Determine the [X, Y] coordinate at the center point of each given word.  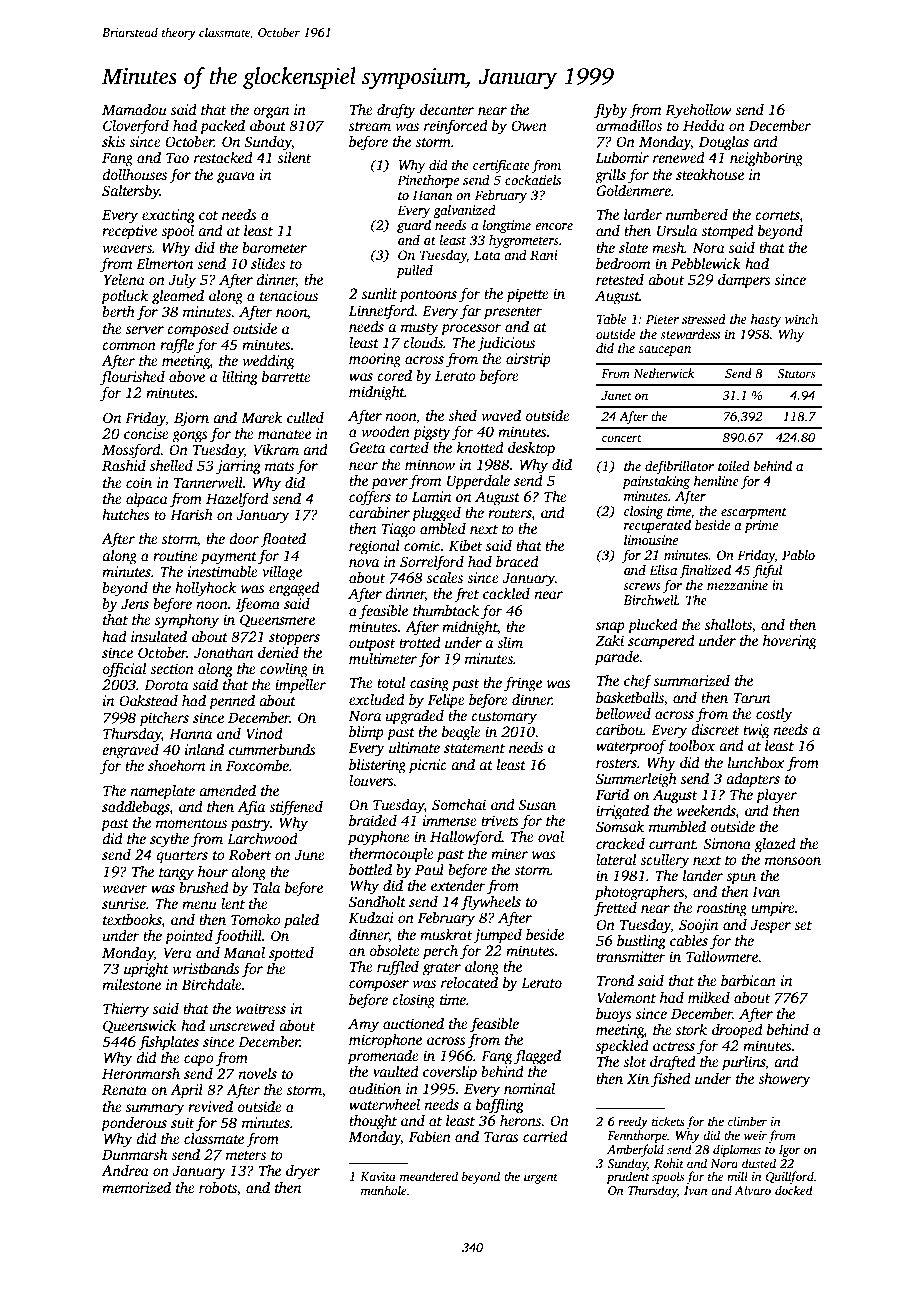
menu [199, 905]
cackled [506, 593]
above [187, 376]
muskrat [446, 934]
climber [747, 1121]
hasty [766, 320]
